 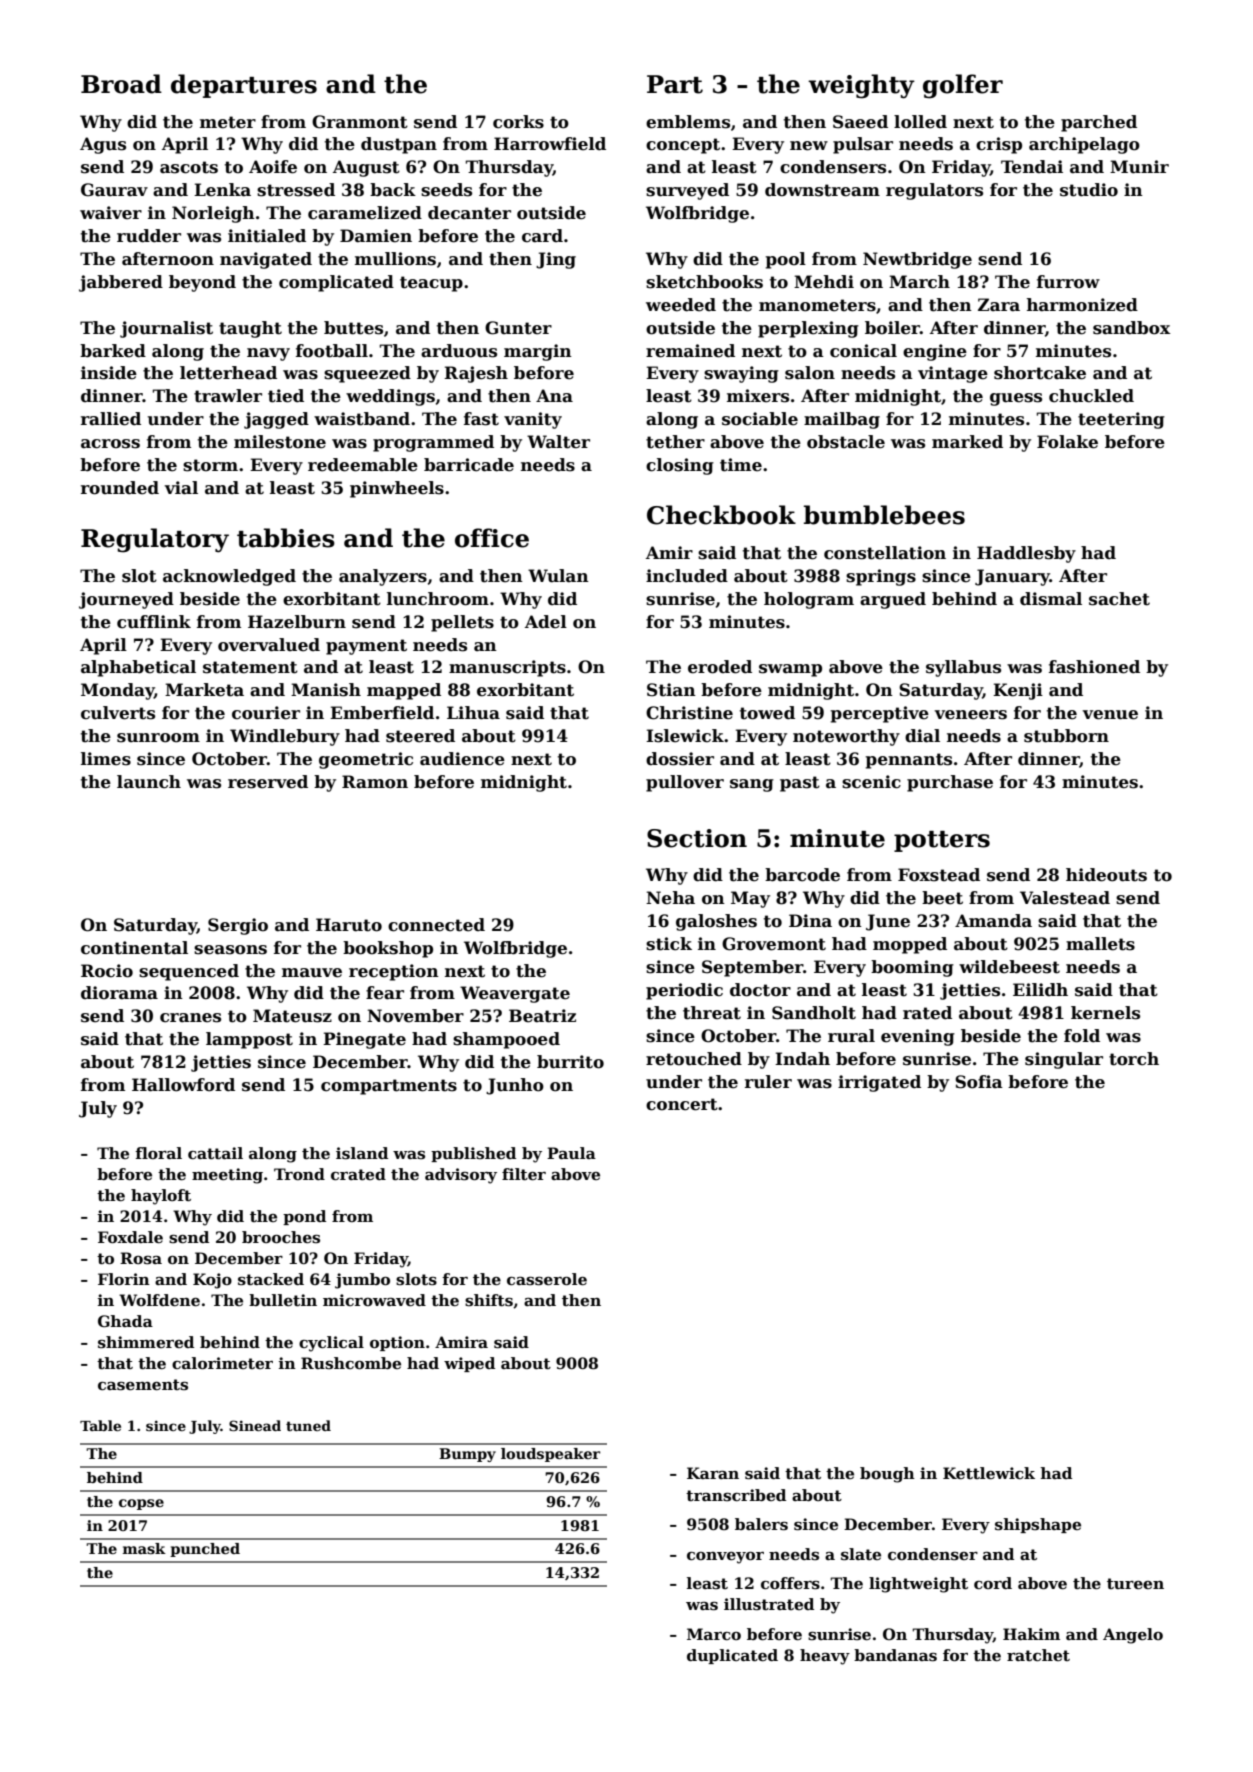 I want to click on sachet, so click(x=1119, y=599).
